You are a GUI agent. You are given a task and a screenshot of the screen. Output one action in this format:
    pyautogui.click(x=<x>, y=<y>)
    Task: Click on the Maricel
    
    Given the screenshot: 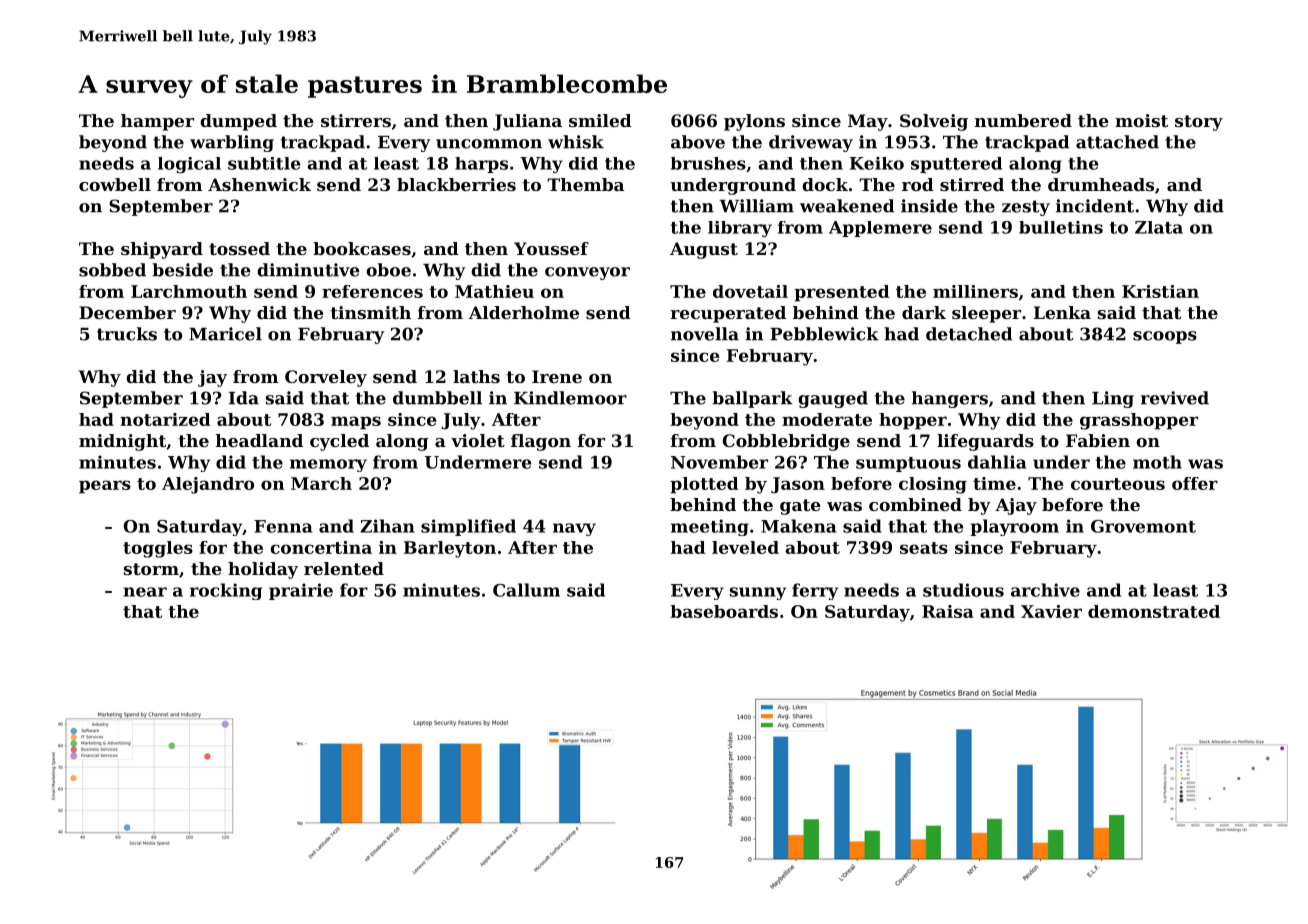 What is the action you would take?
    pyautogui.click(x=225, y=334)
